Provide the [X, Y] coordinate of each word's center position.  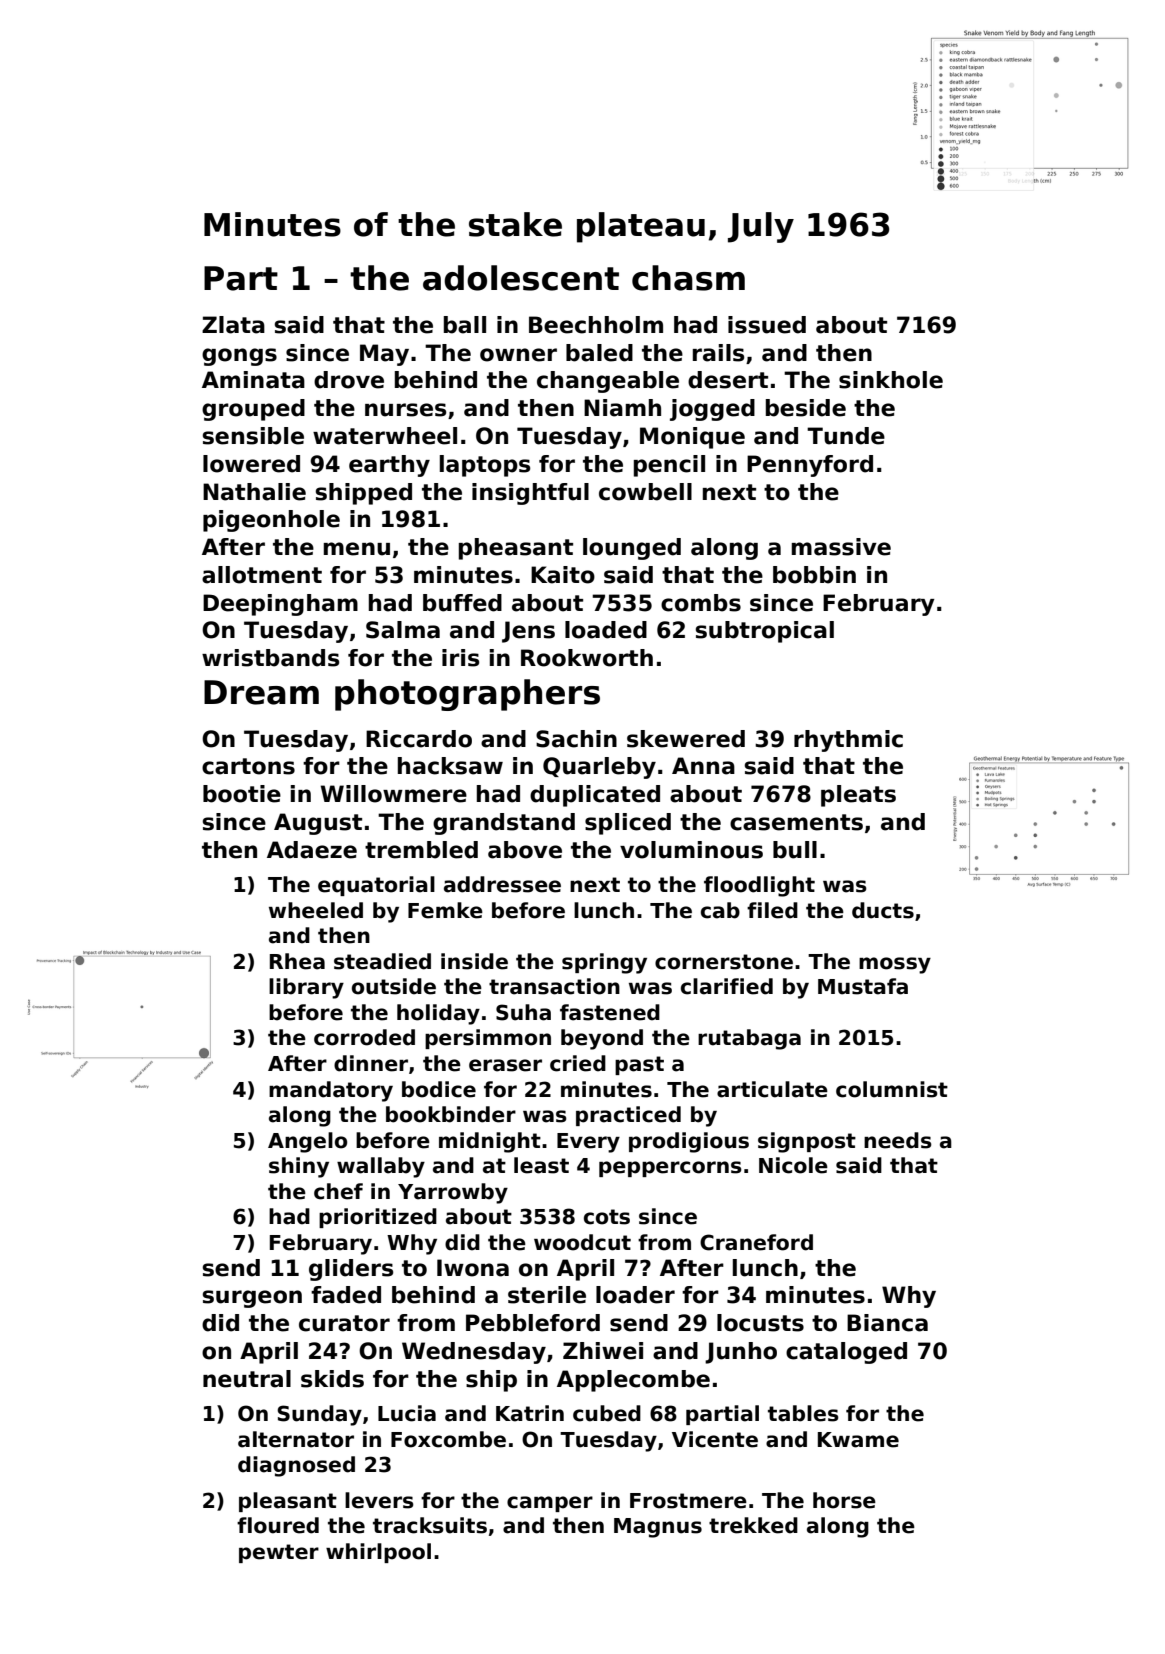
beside [806, 408]
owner [518, 355]
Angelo [307, 1142]
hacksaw [450, 766]
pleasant [288, 1502]
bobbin [814, 575]
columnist [892, 1089]
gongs [239, 357]
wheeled [316, 910]
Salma [403, 630]
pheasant [516, 549]
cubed [607, 1413]
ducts [883, 910]
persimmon [488, 1039]
